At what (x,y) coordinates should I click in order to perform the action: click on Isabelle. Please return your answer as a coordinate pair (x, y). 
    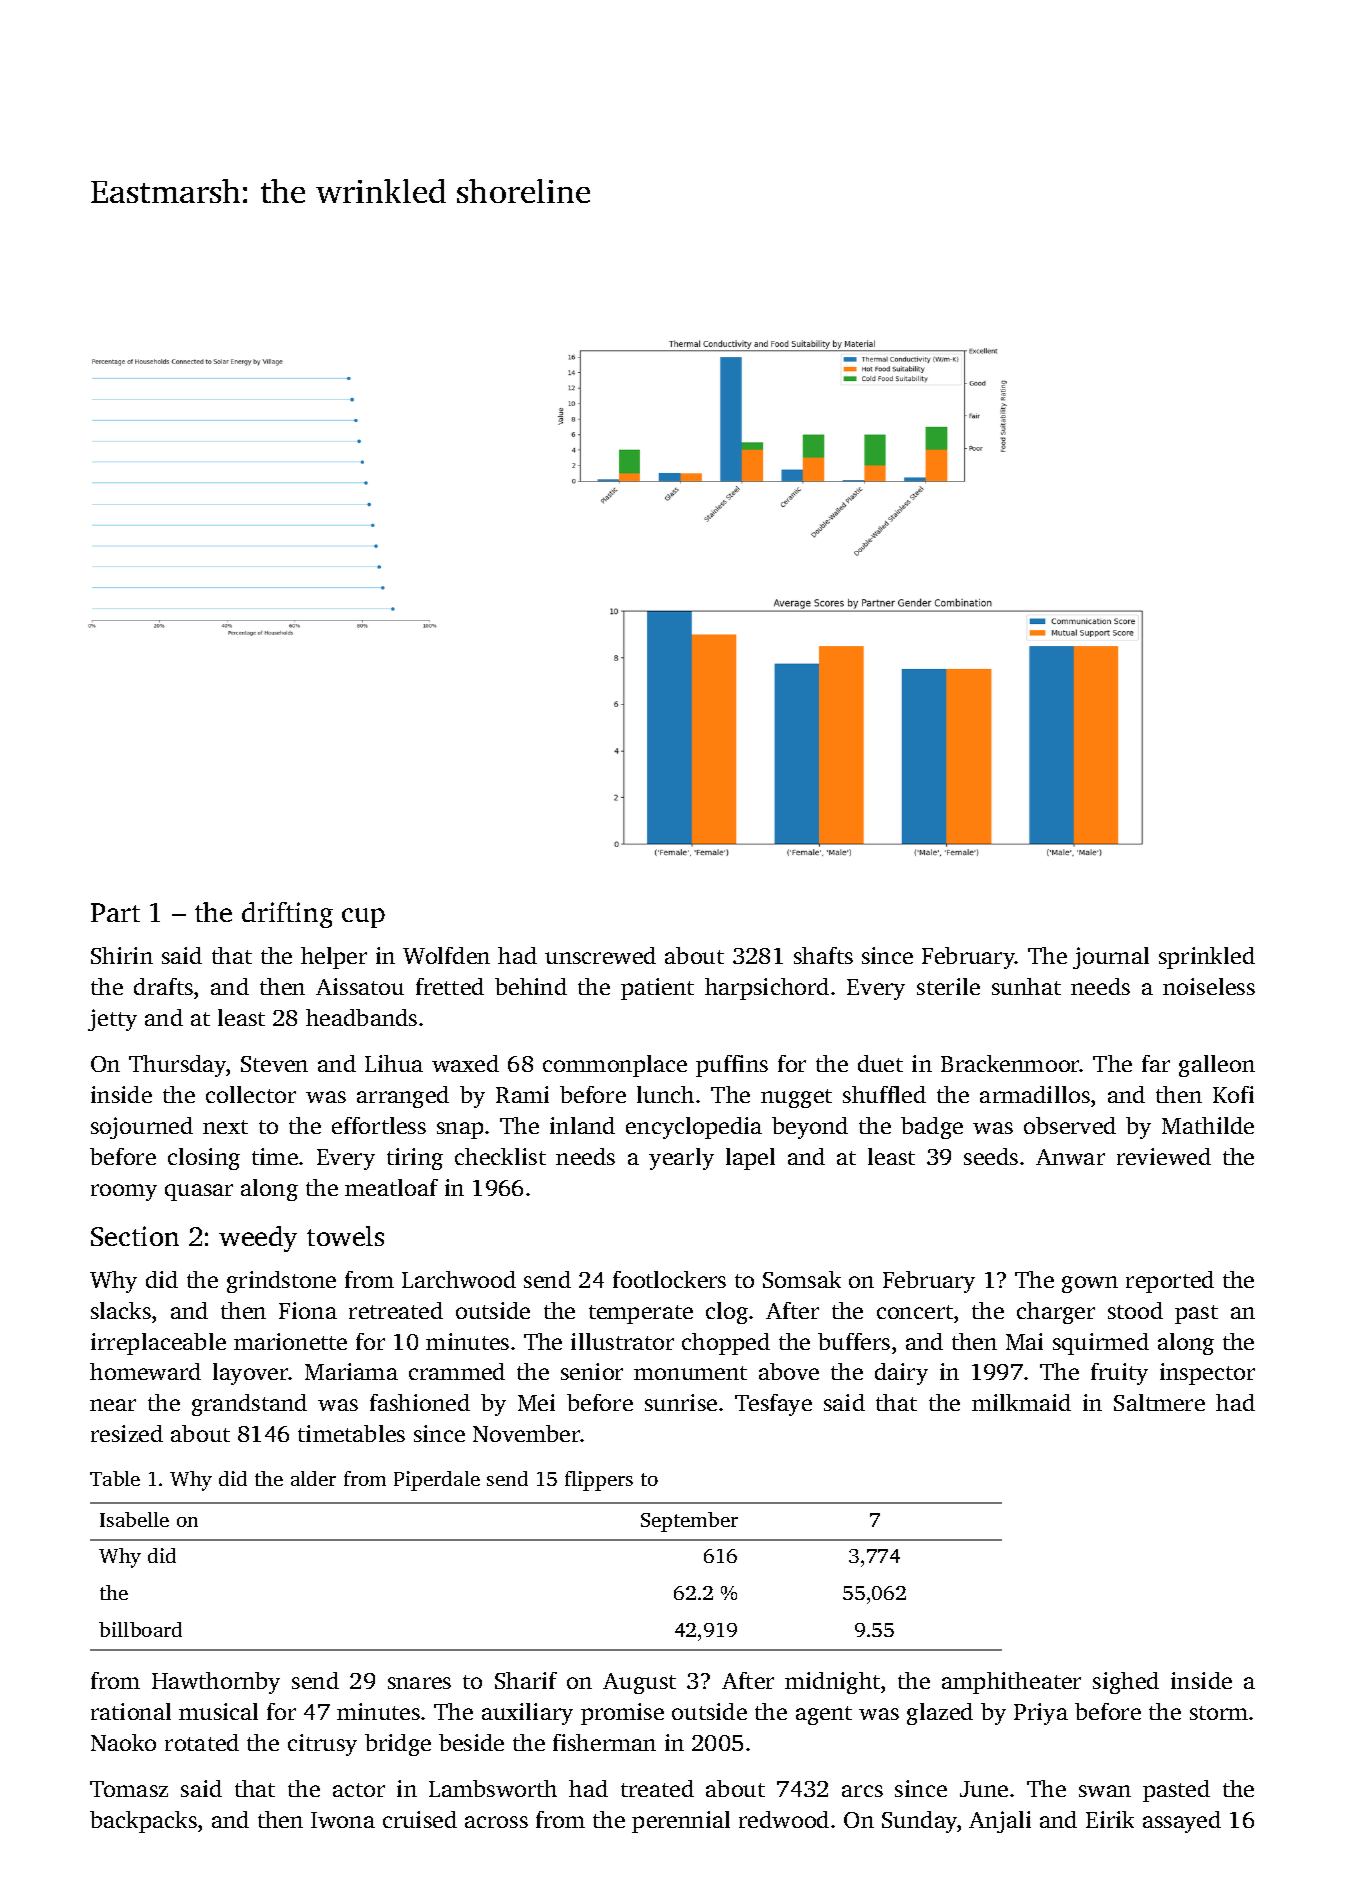
    Looking at the image, I should click on (134, 1519).
